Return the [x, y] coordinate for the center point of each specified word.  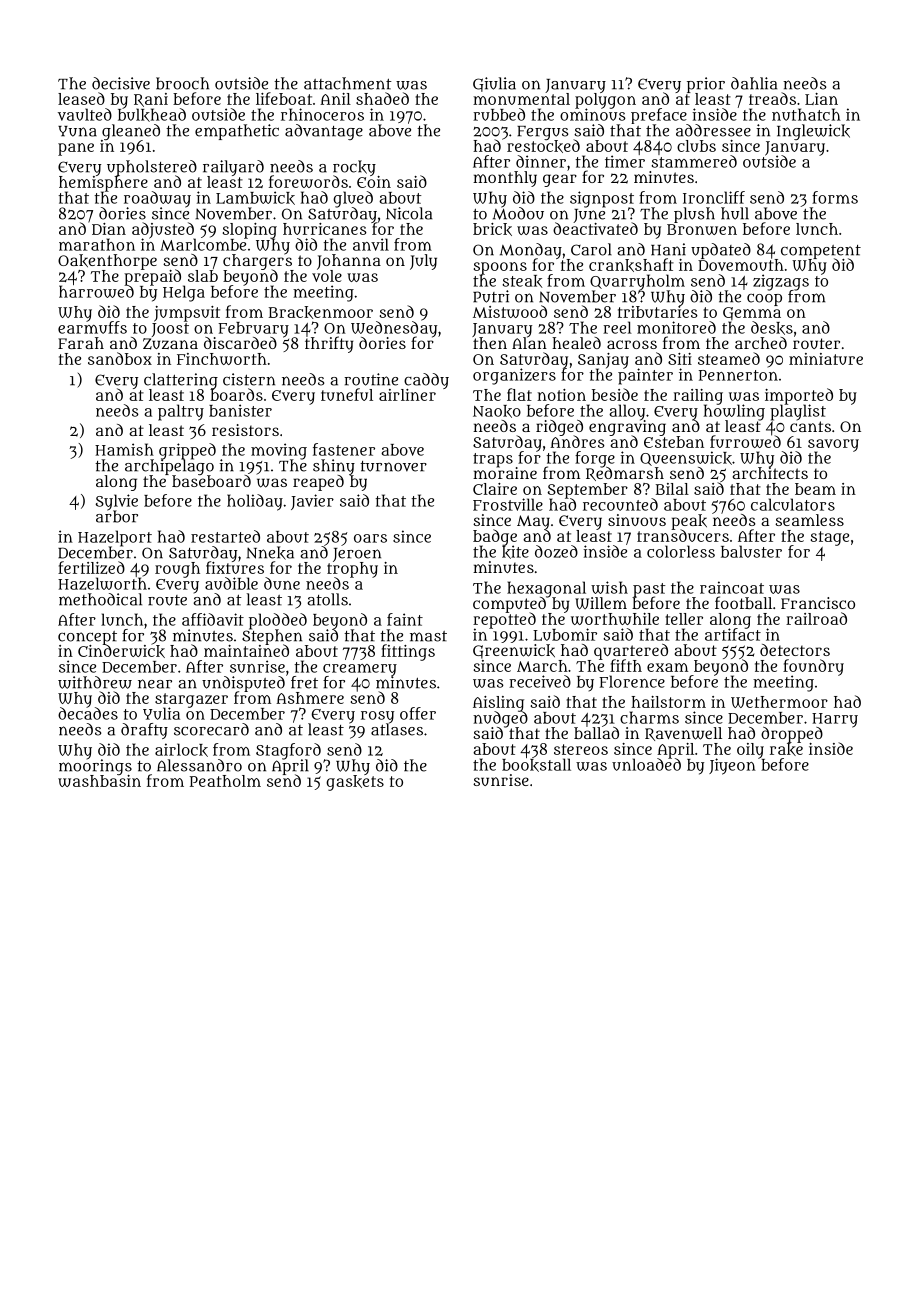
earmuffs [92, 327]
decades [88, 713]
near [155, 684]
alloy [627, 412]
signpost [602, 199]
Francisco [818, 603]
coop [764, 300]
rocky [354, 168]
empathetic [237, 132]
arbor [117, 516]
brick [492, 229]
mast [428, 636]
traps [493, 460]
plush [694, 215]
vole [327, 276]
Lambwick [255, 198]
